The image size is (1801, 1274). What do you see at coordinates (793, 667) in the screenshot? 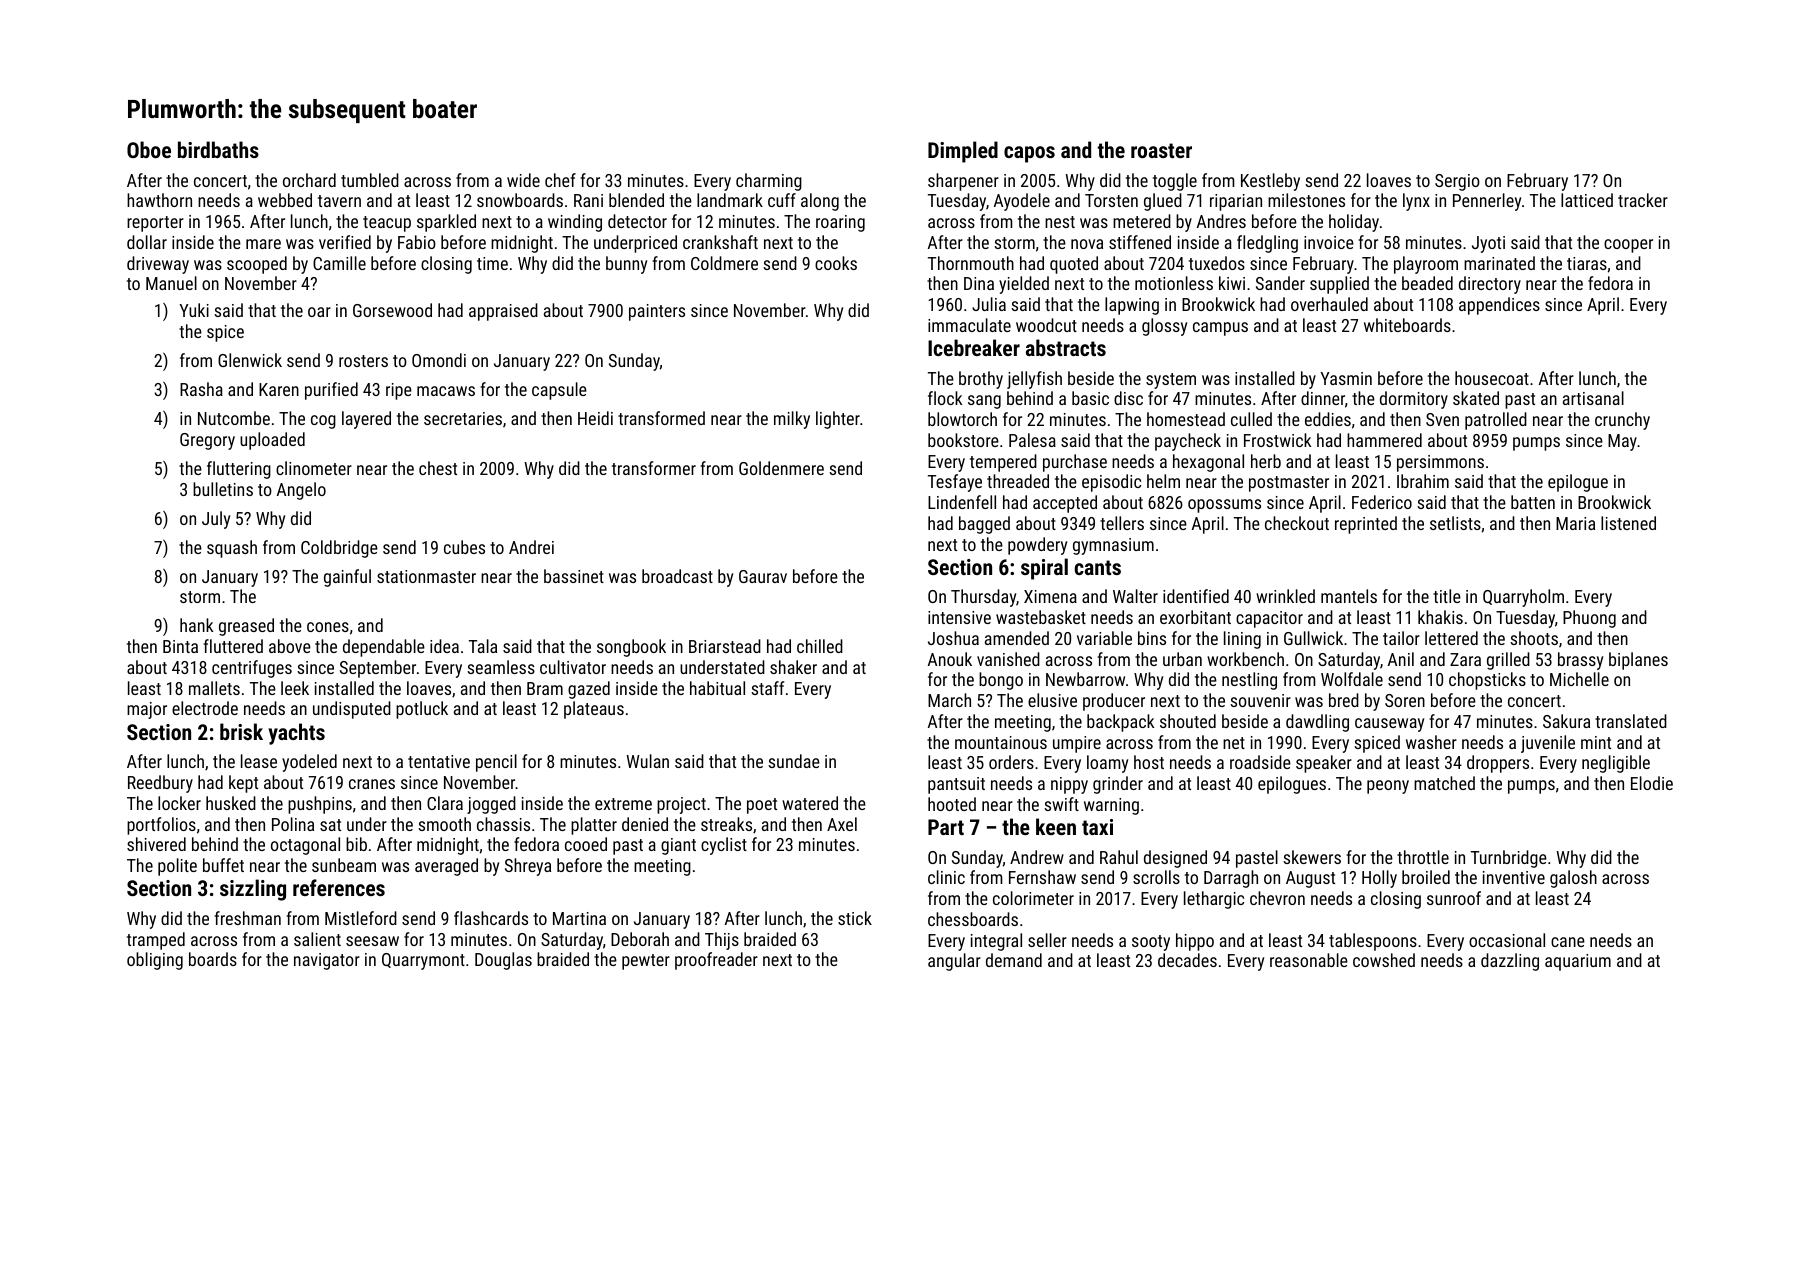
I see `shaker` at bounding box center [793, 667].
